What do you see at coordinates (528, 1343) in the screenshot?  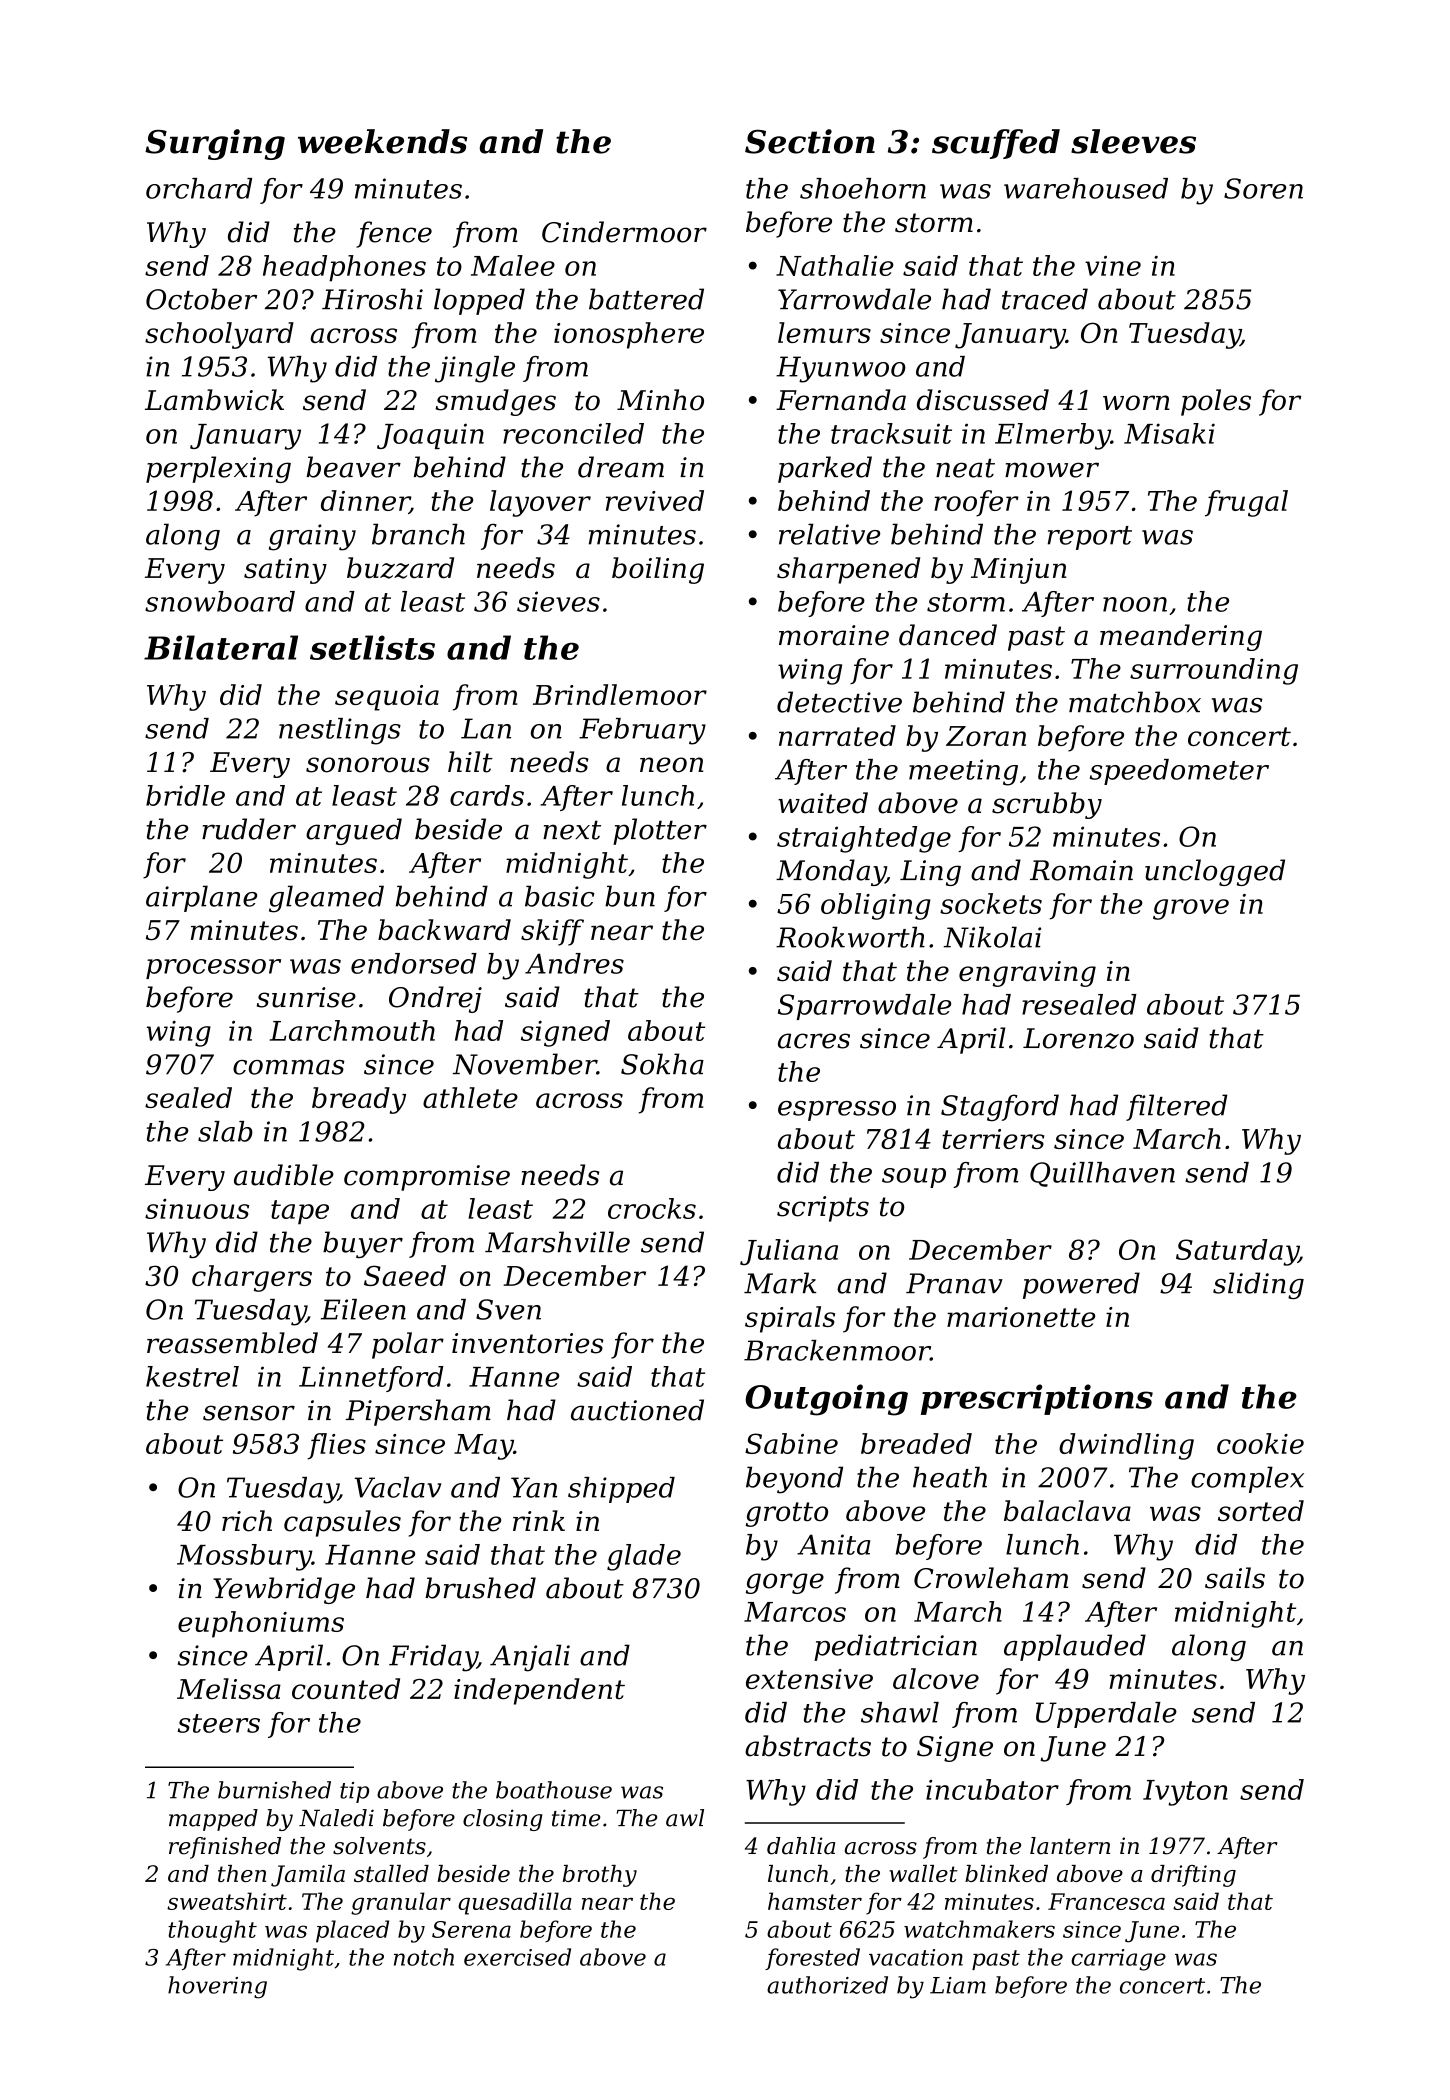 I see `inventories` at bounding box center [528, 1343].
